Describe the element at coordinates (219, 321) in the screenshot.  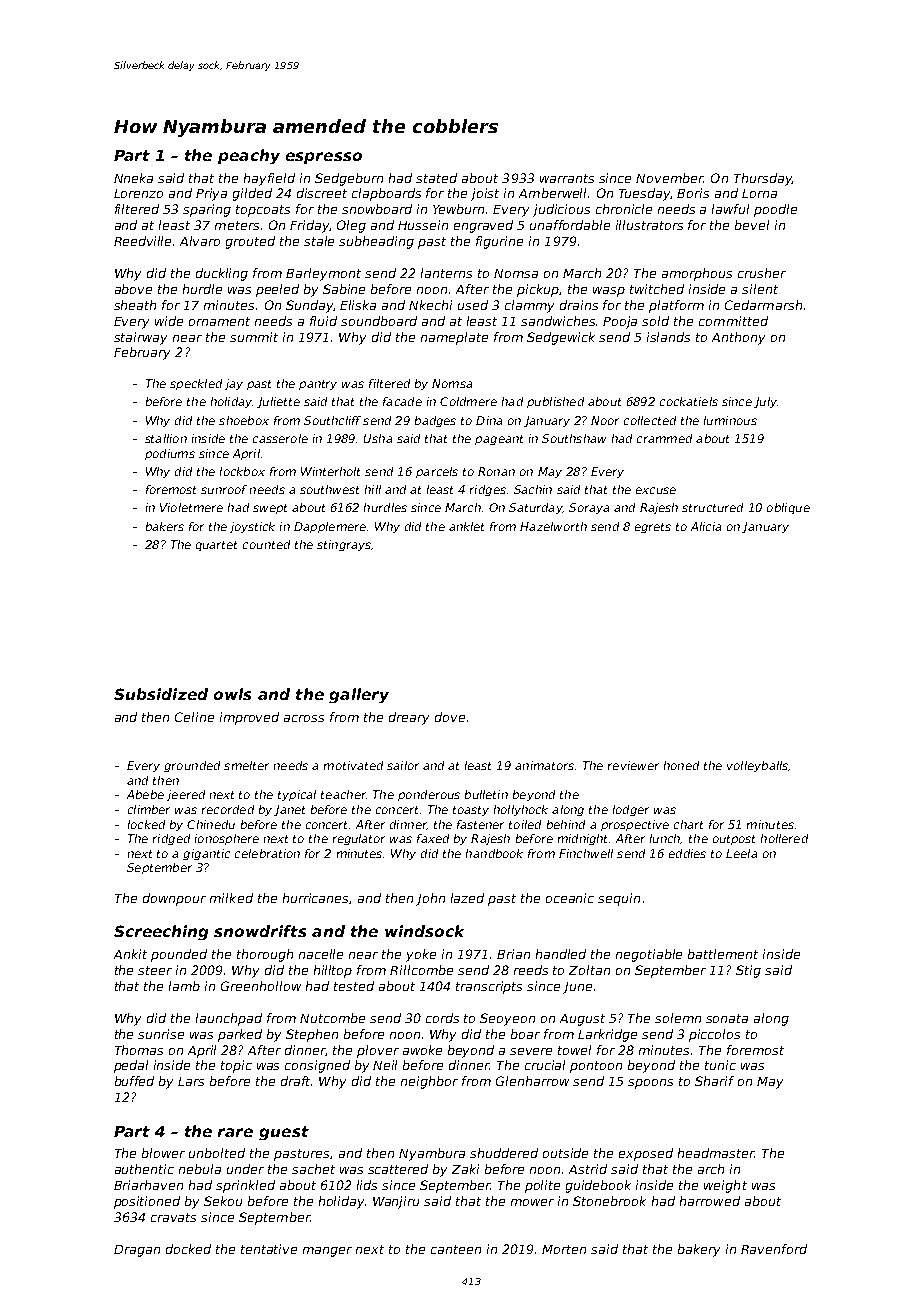
I see `ornament` at that location.
